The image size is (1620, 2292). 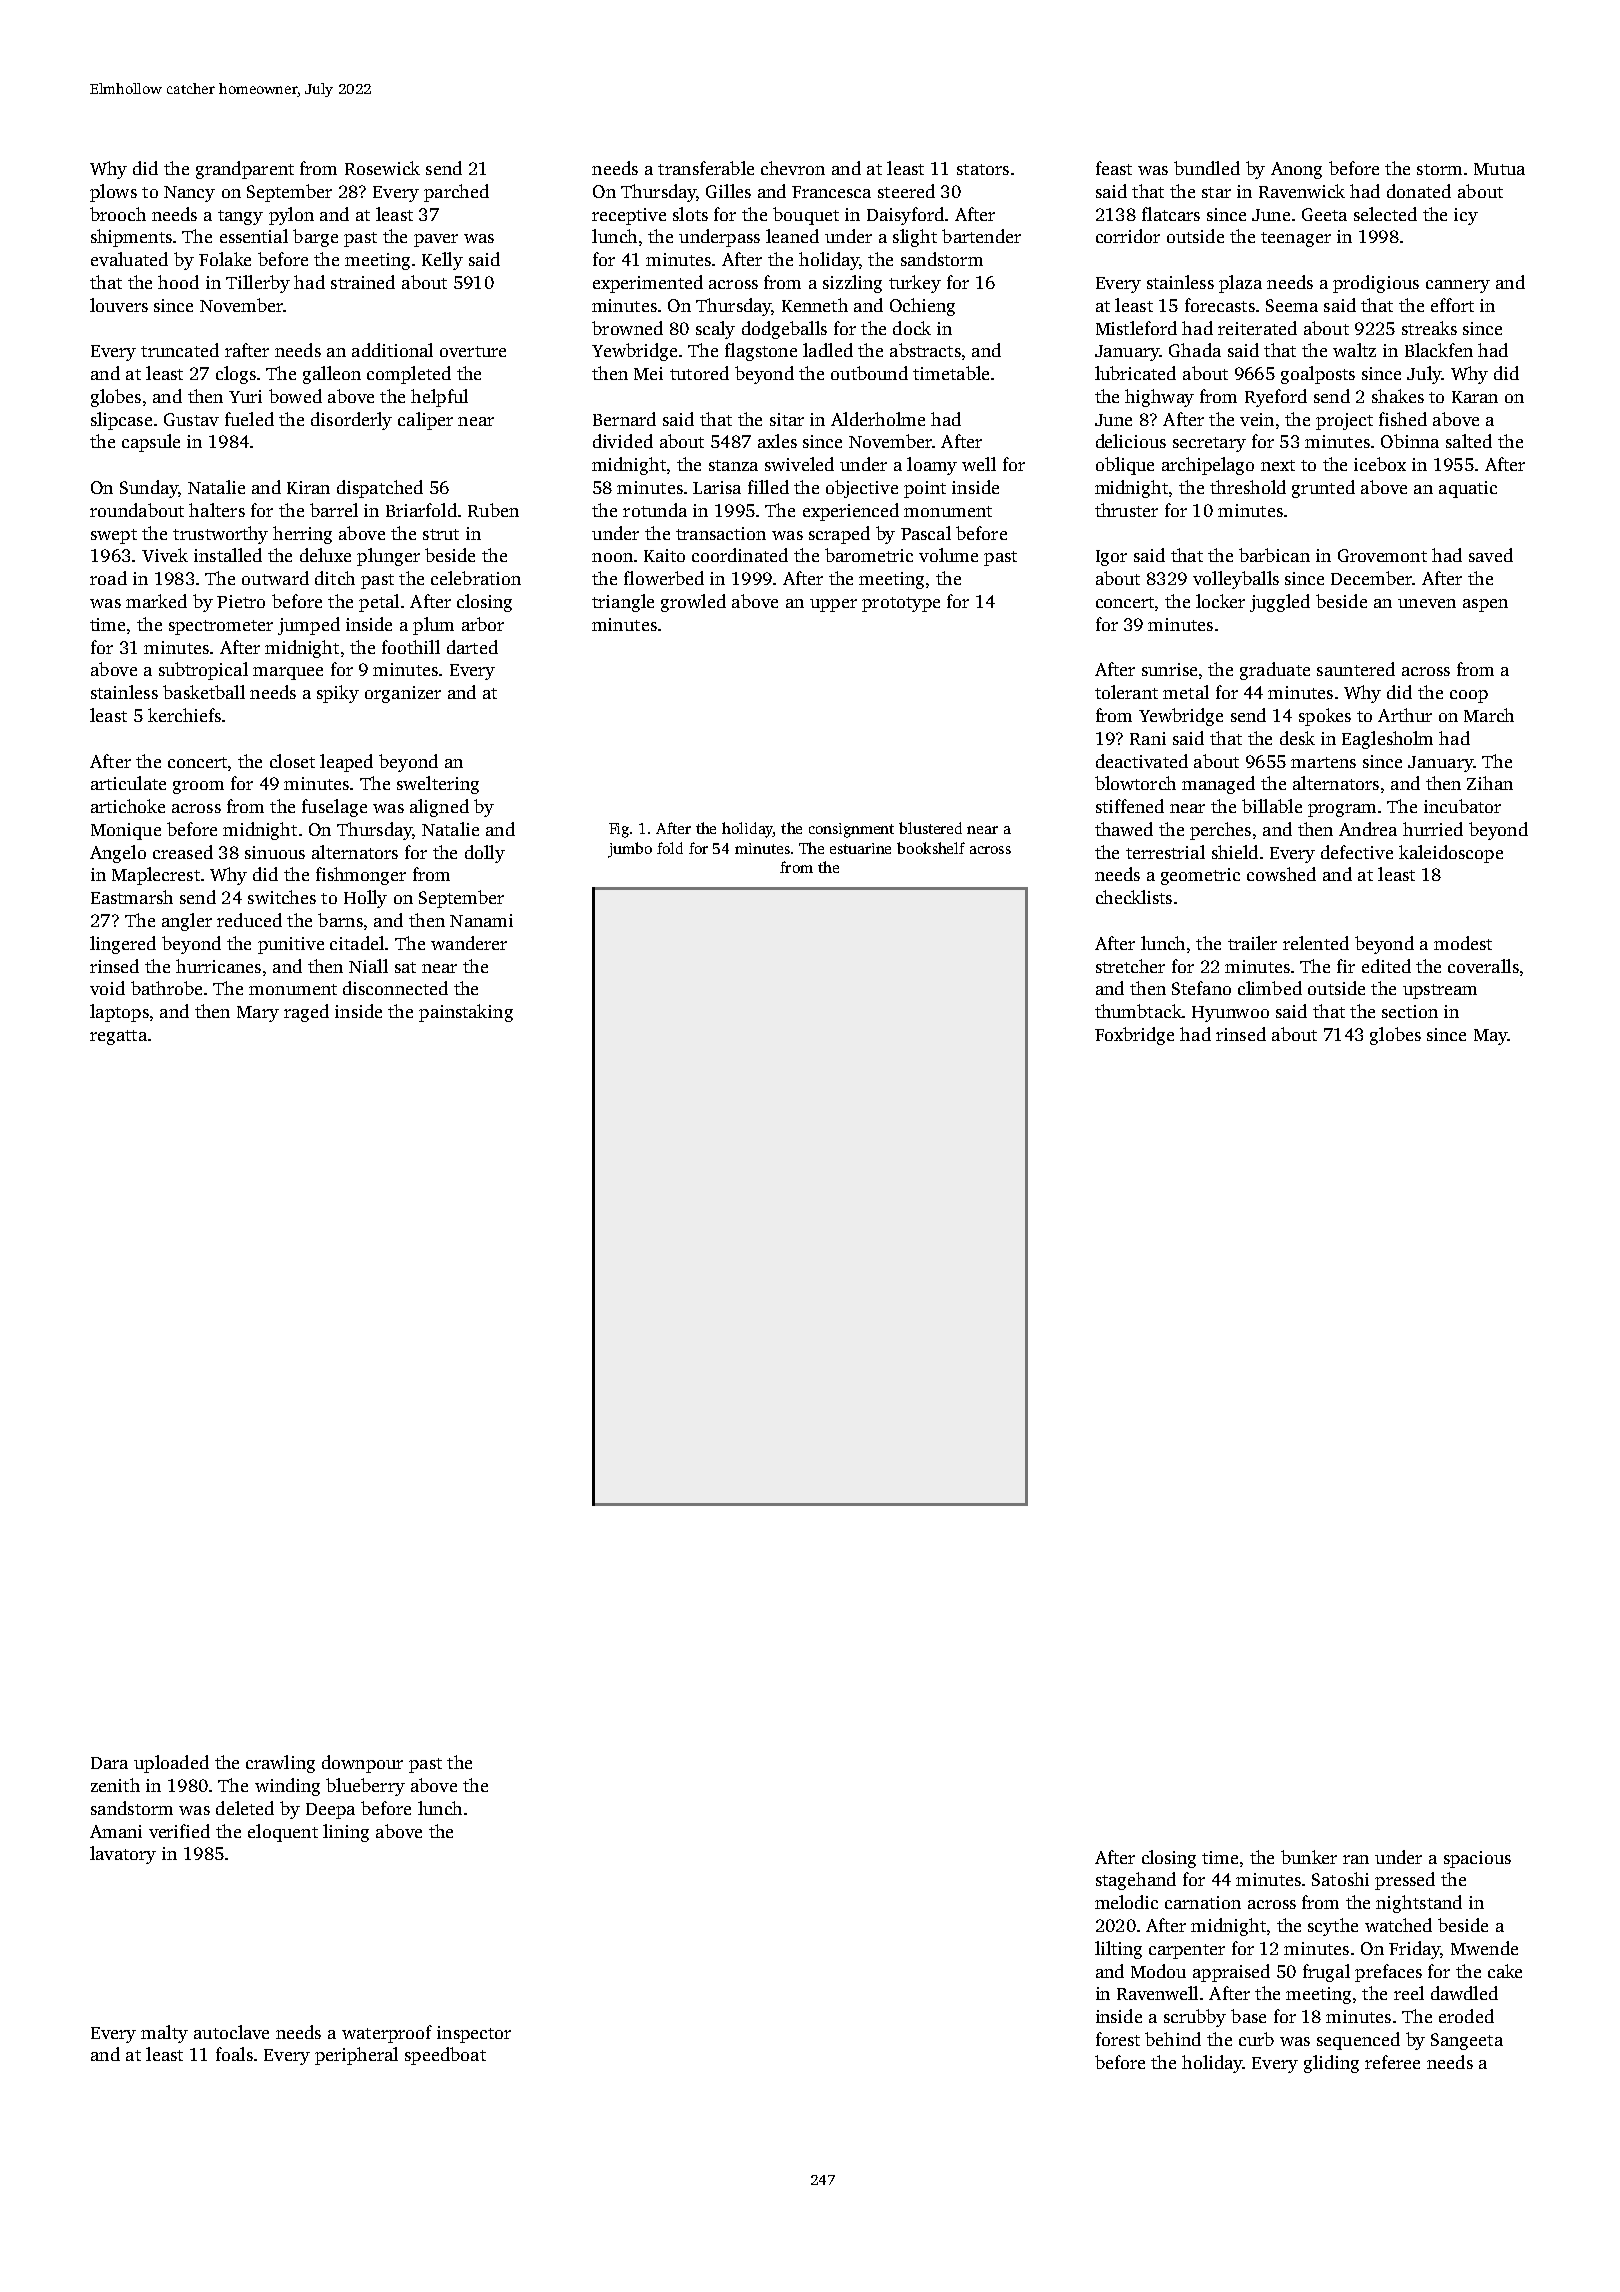 What do you see at coordinates (474, 2034) in the screenshot?
I see `inspector` at bounding box center [474, 2034].
